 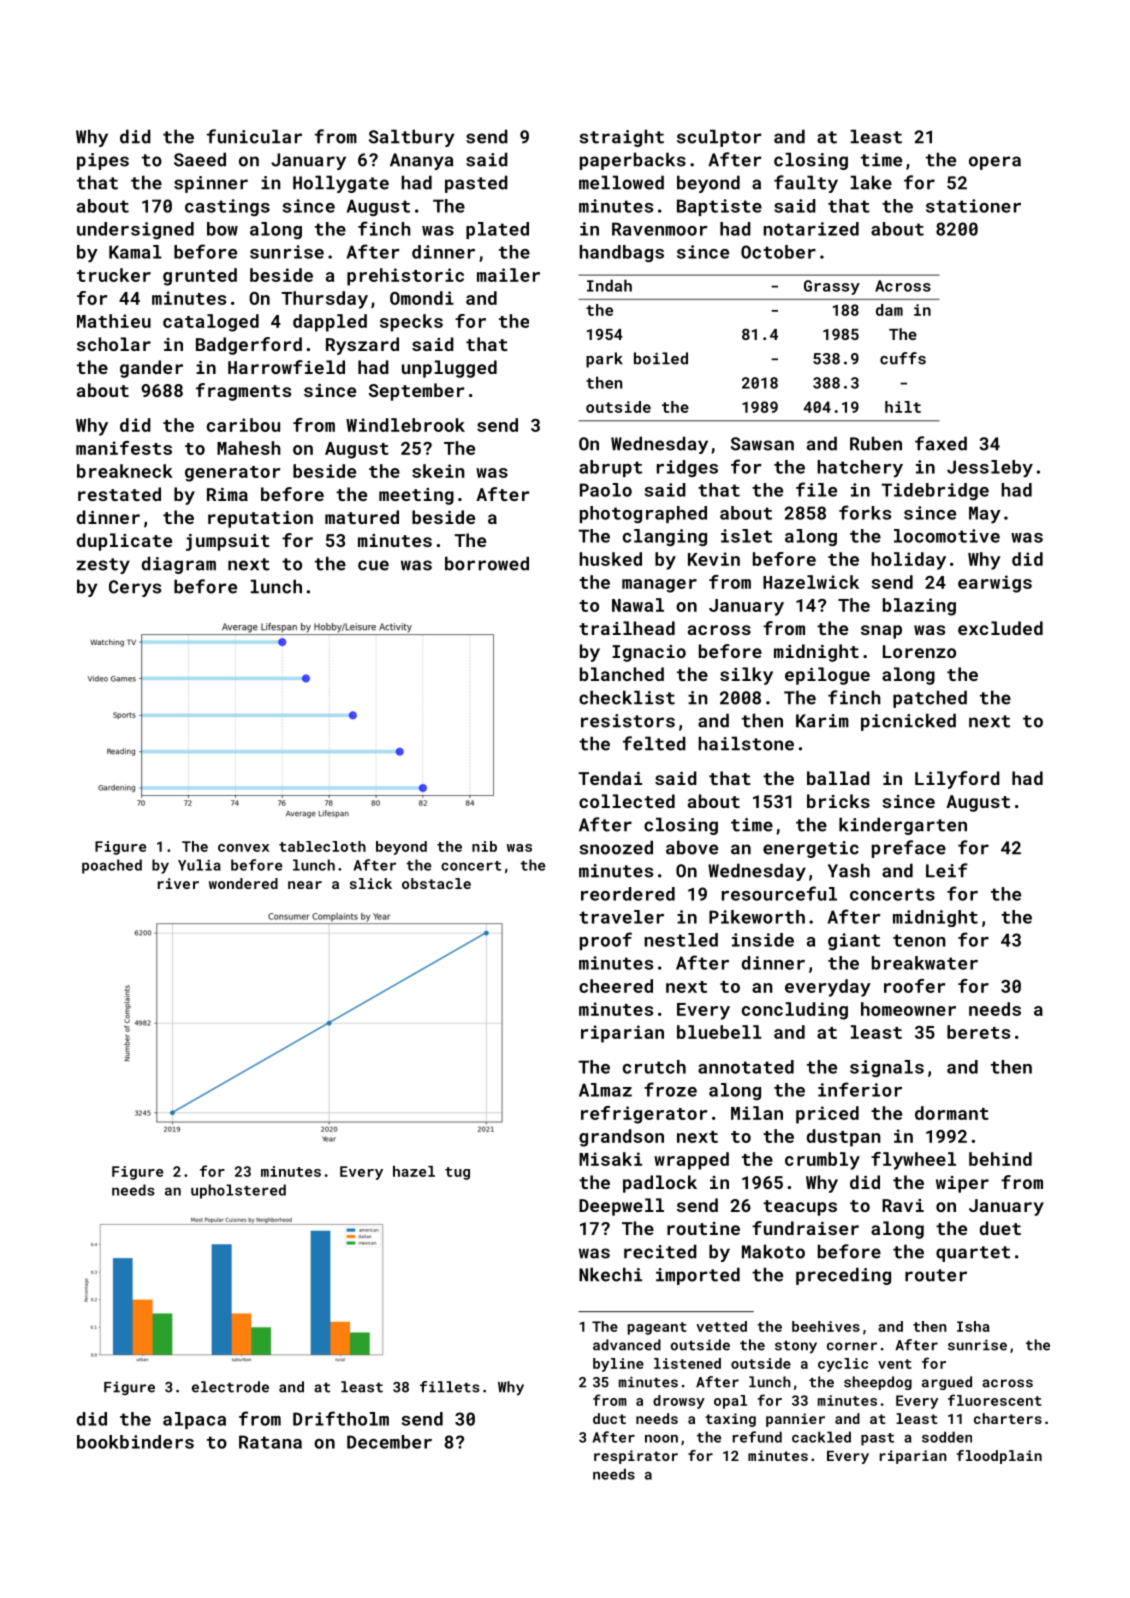 What do you see at coordinates (827, 676) in the image?
I see `epilogue` at bounding box center [827, 676].
